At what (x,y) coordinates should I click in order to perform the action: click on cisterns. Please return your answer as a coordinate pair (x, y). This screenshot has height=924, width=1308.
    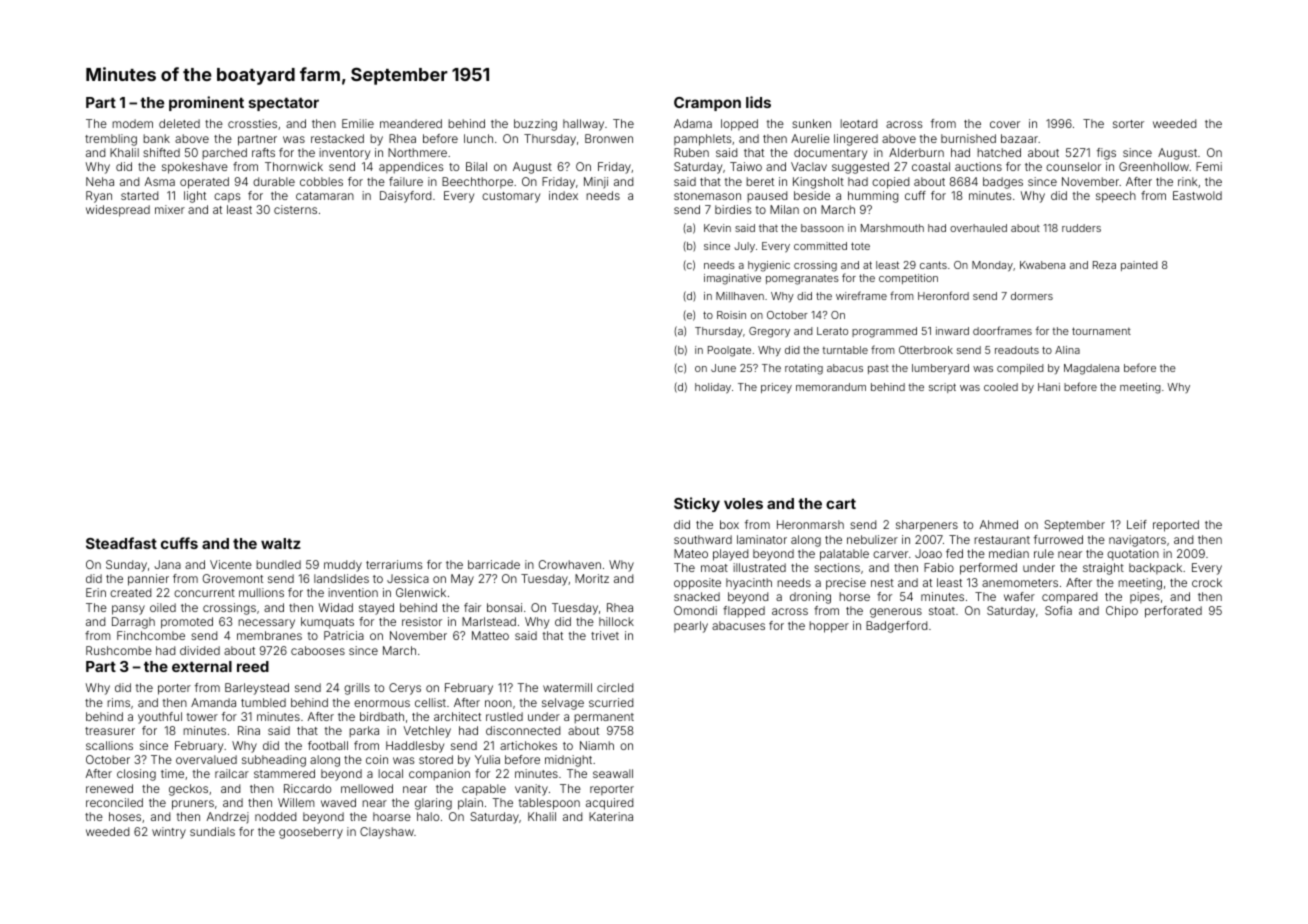
    Looking at the image, I should click on (295, 209).
